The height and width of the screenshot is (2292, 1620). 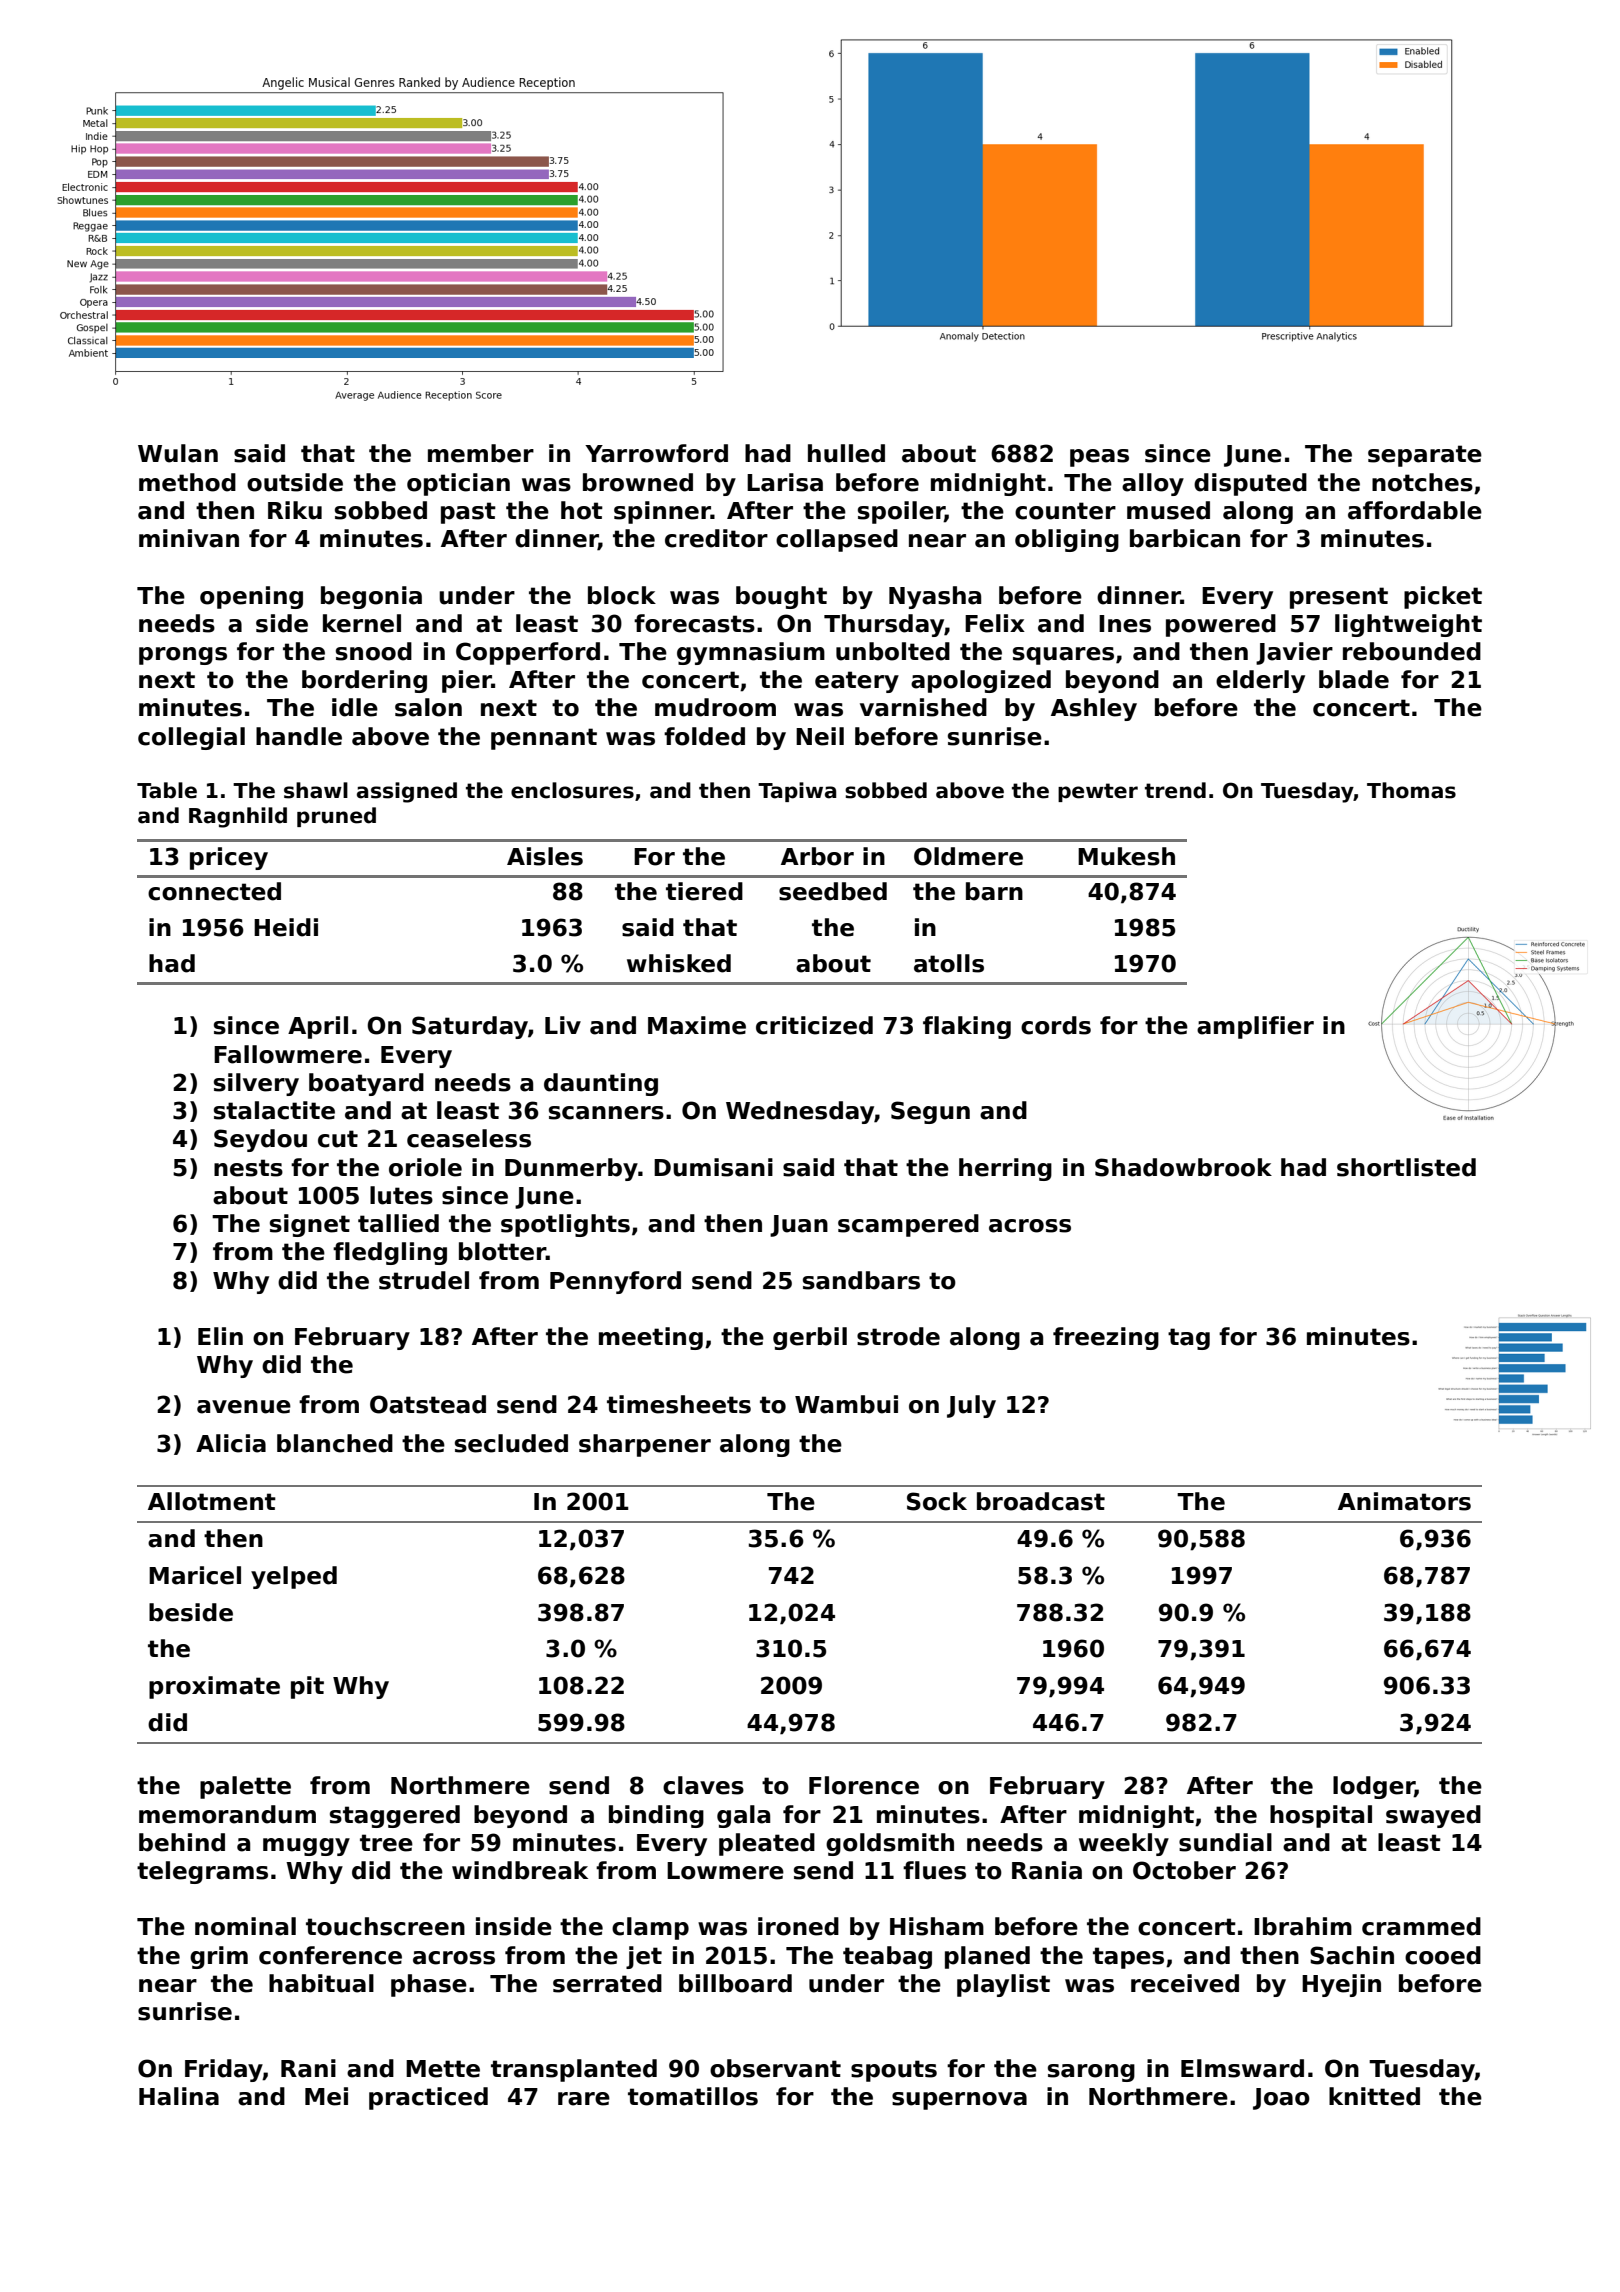 What do you see at coordinates (1255, 1027) in the screenshot?
I see `amplifier` at bounding box center [1255, 1027].
